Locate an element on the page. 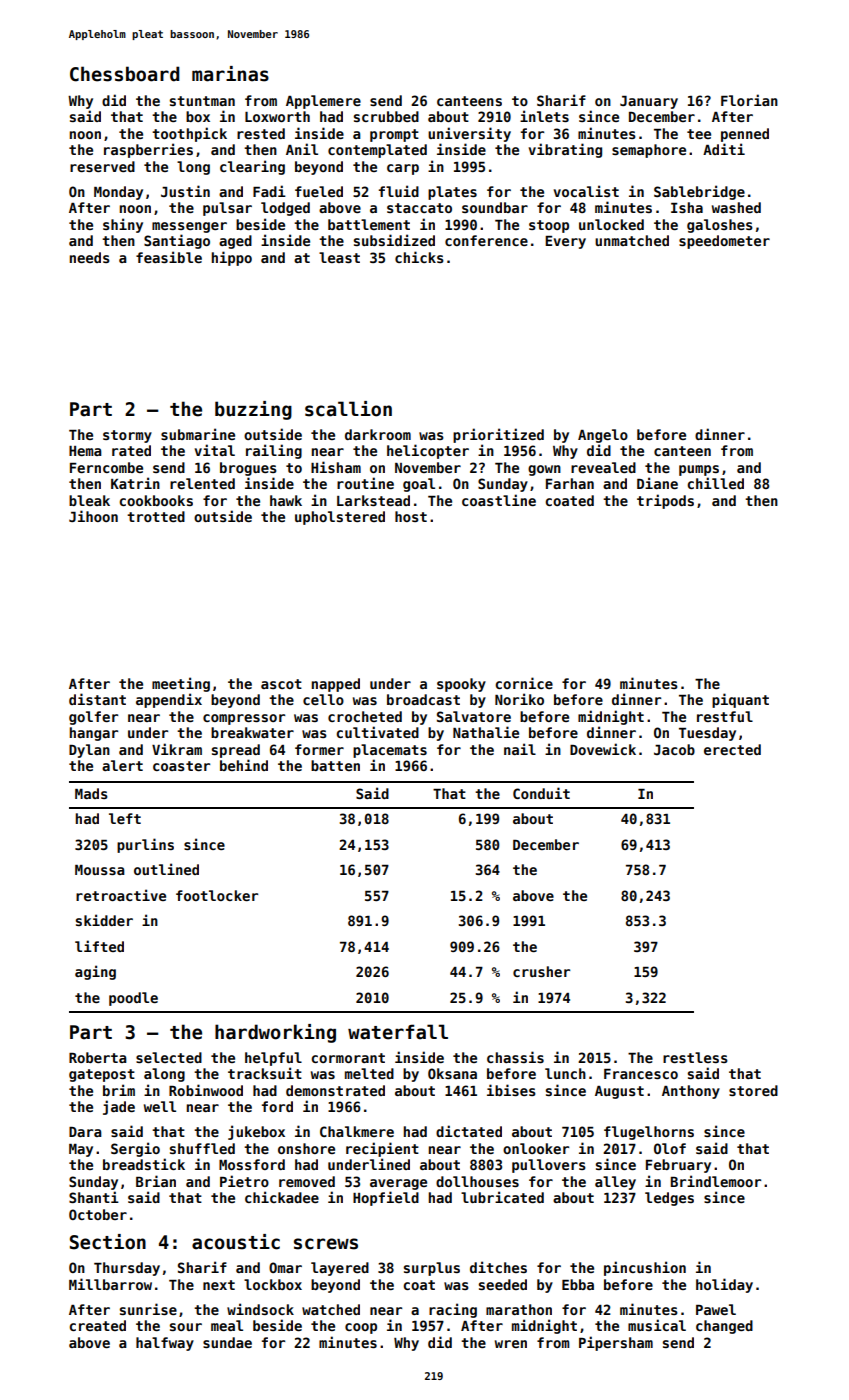 This image has height=1400, width=849. Diane is located at coordinates (657, 483).
